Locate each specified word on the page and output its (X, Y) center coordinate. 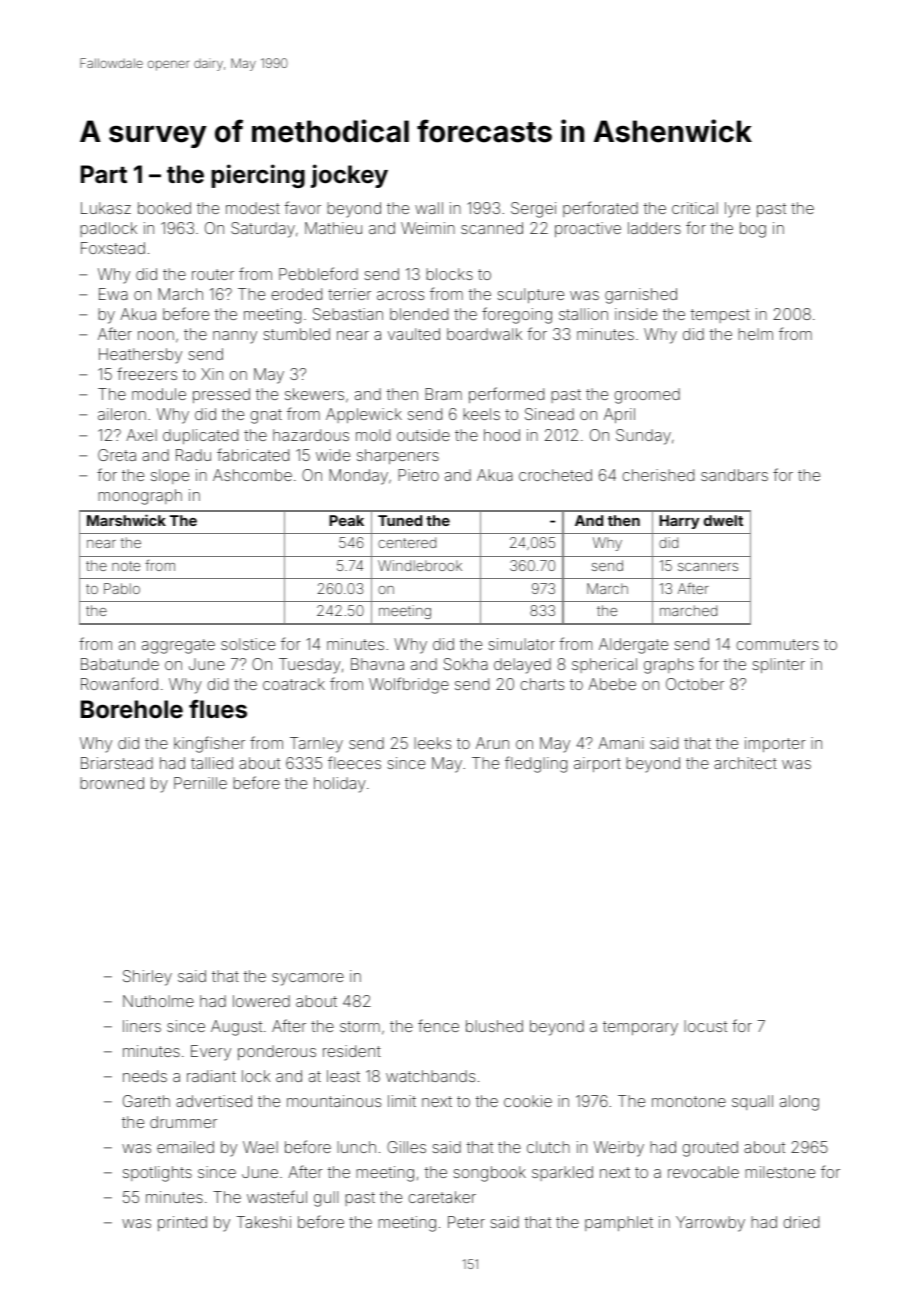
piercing (258, 176)
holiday (340, 785)
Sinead (549, 414)
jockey (349, 176)
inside (636, 314)
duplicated (200, 436)
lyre (737, 210)
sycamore (308, 979)
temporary (640, 1028)
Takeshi (264, 1222)
